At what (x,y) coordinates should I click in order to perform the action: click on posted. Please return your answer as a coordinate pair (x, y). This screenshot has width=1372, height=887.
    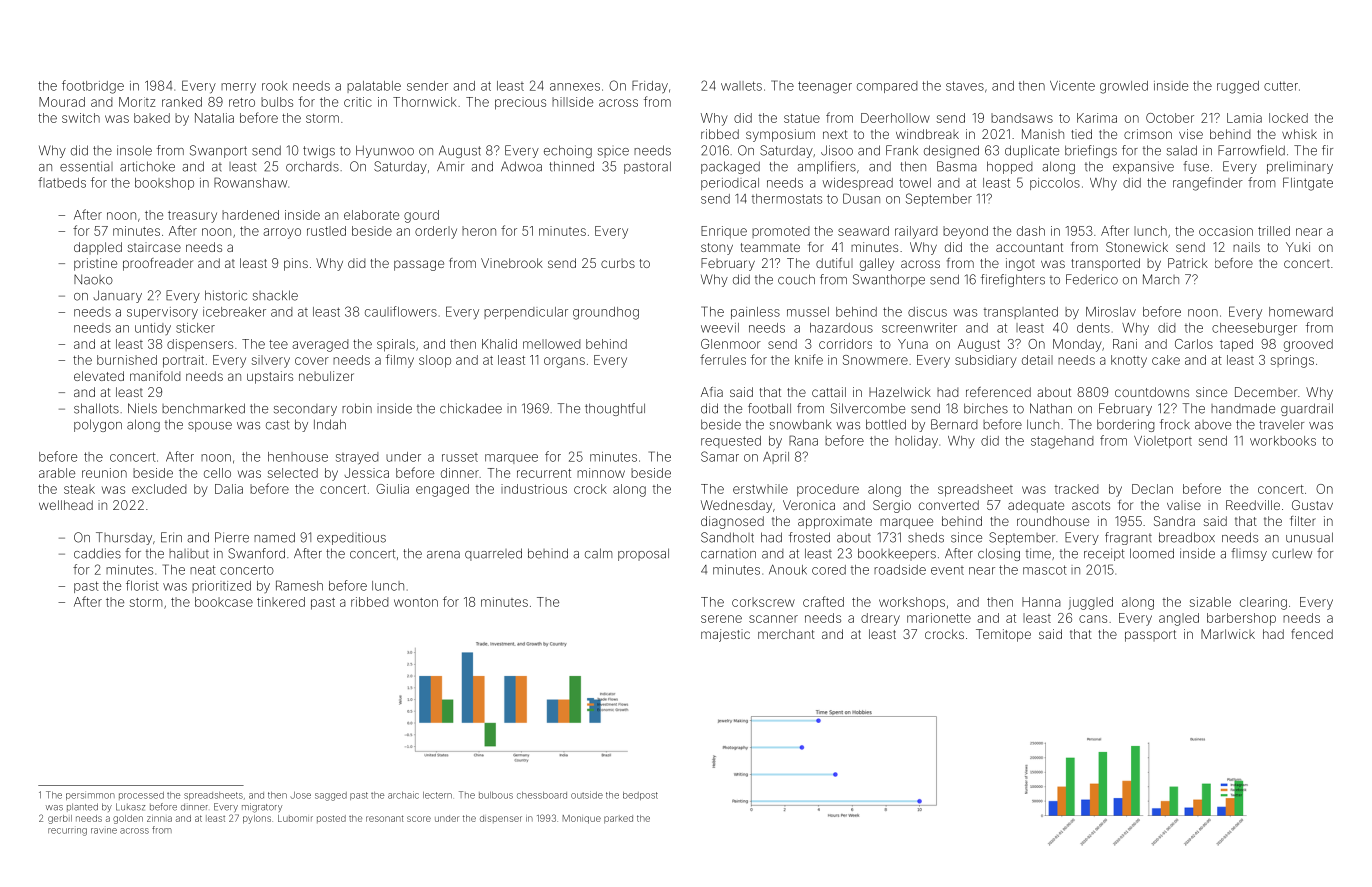
    Looking at the image, I should click on (331, 819).
